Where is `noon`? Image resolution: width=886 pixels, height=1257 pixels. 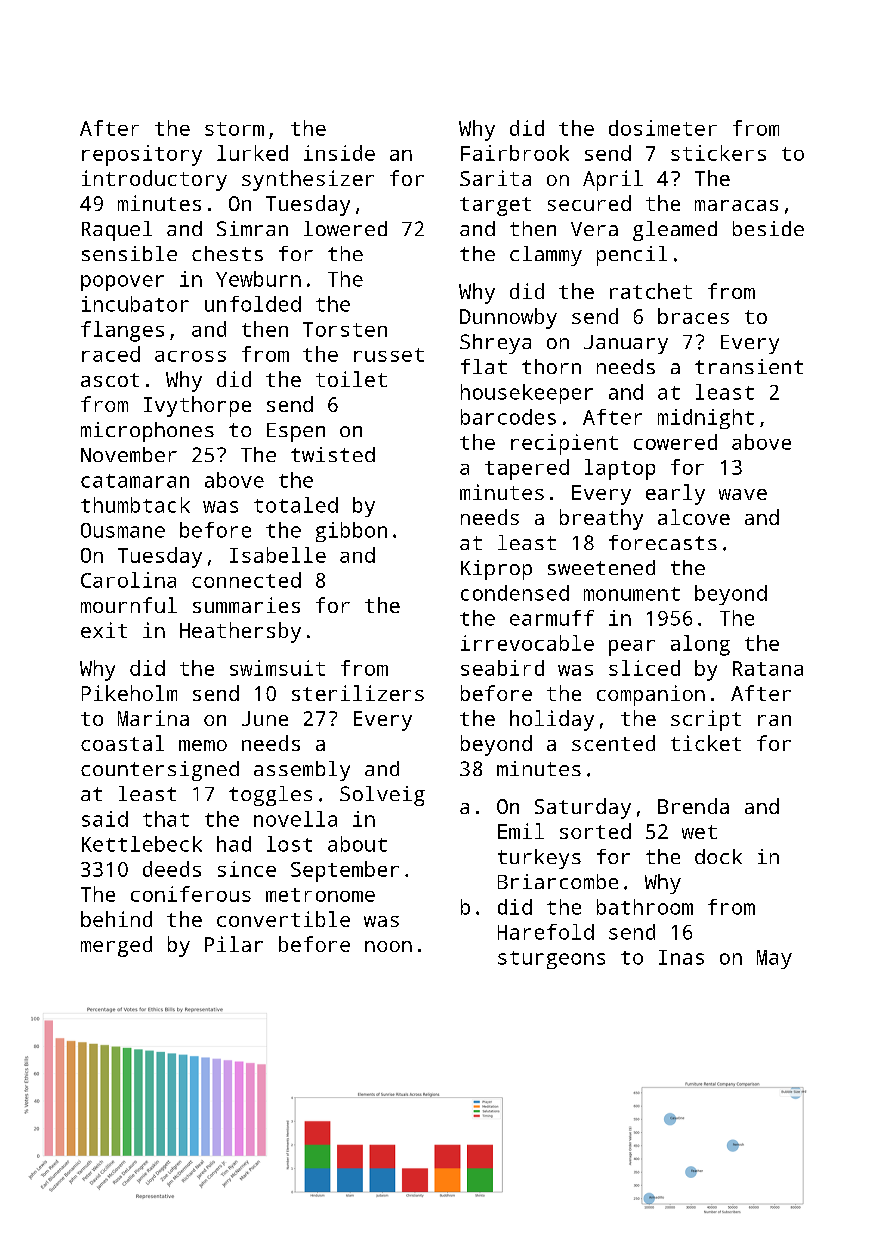 noon is located at coordinates (388, 946).
